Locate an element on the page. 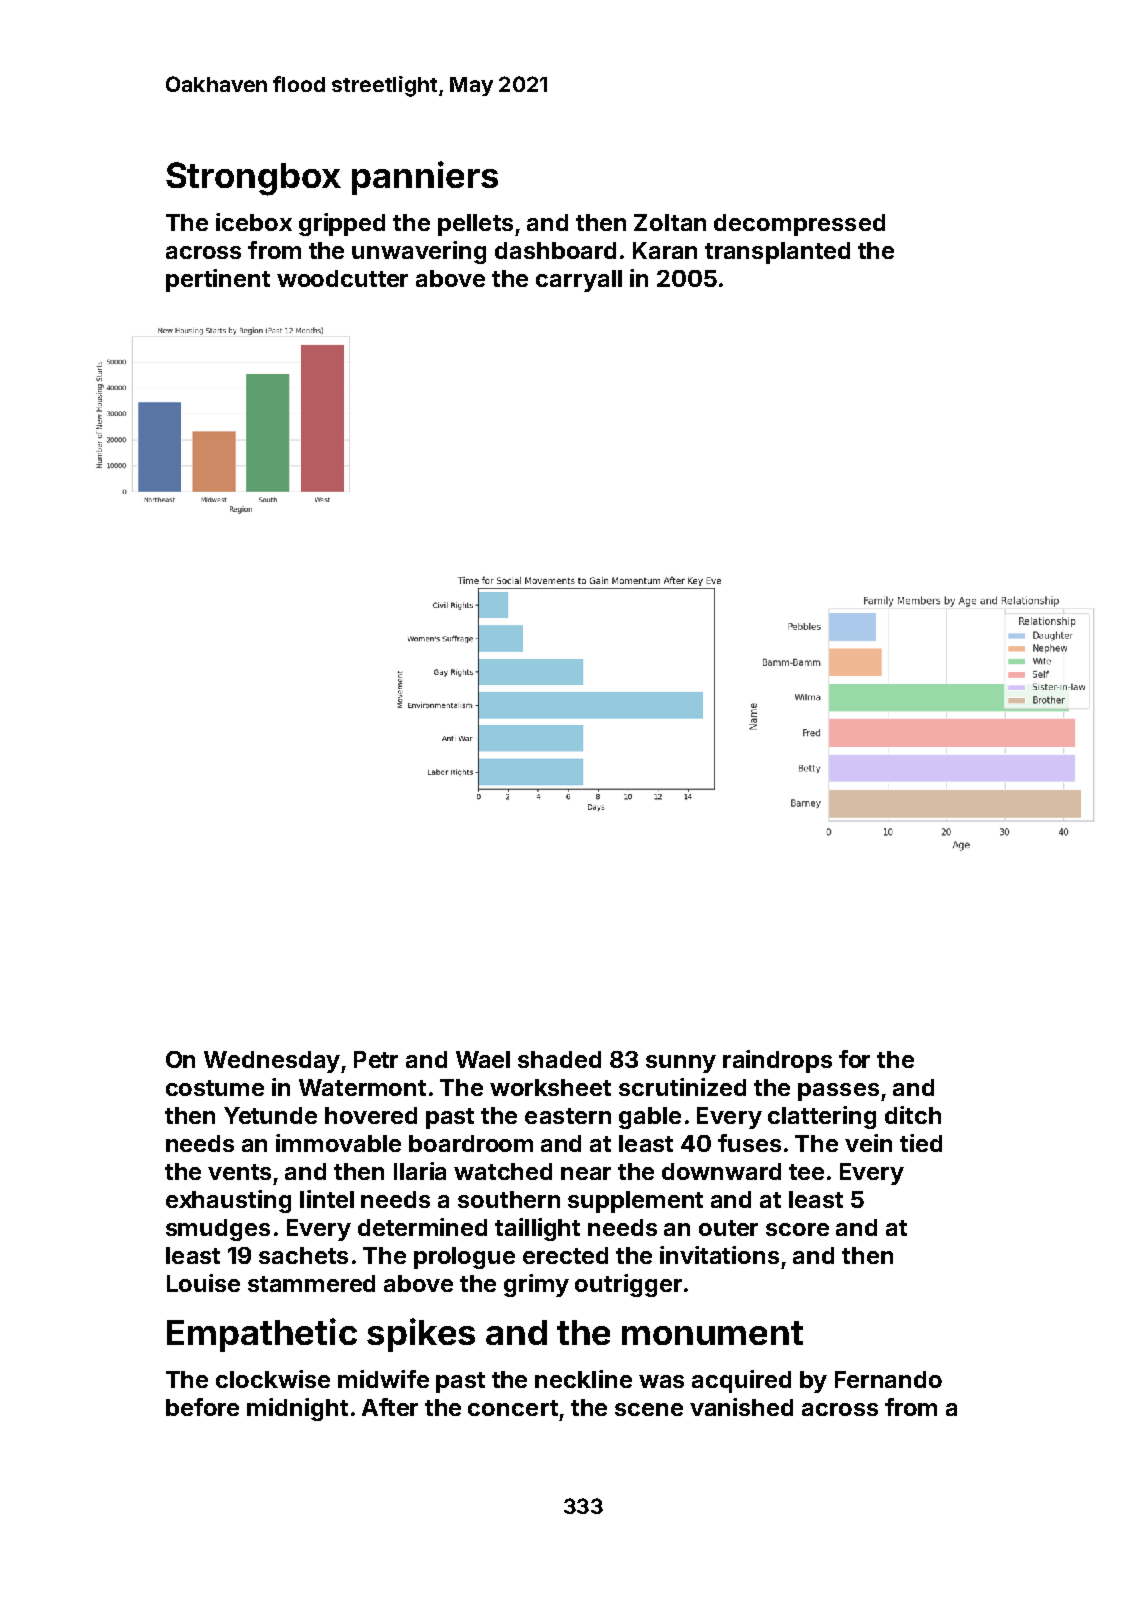 This image has height=1599, width=1126. worksheet is located at coordinates (550, 1087).
